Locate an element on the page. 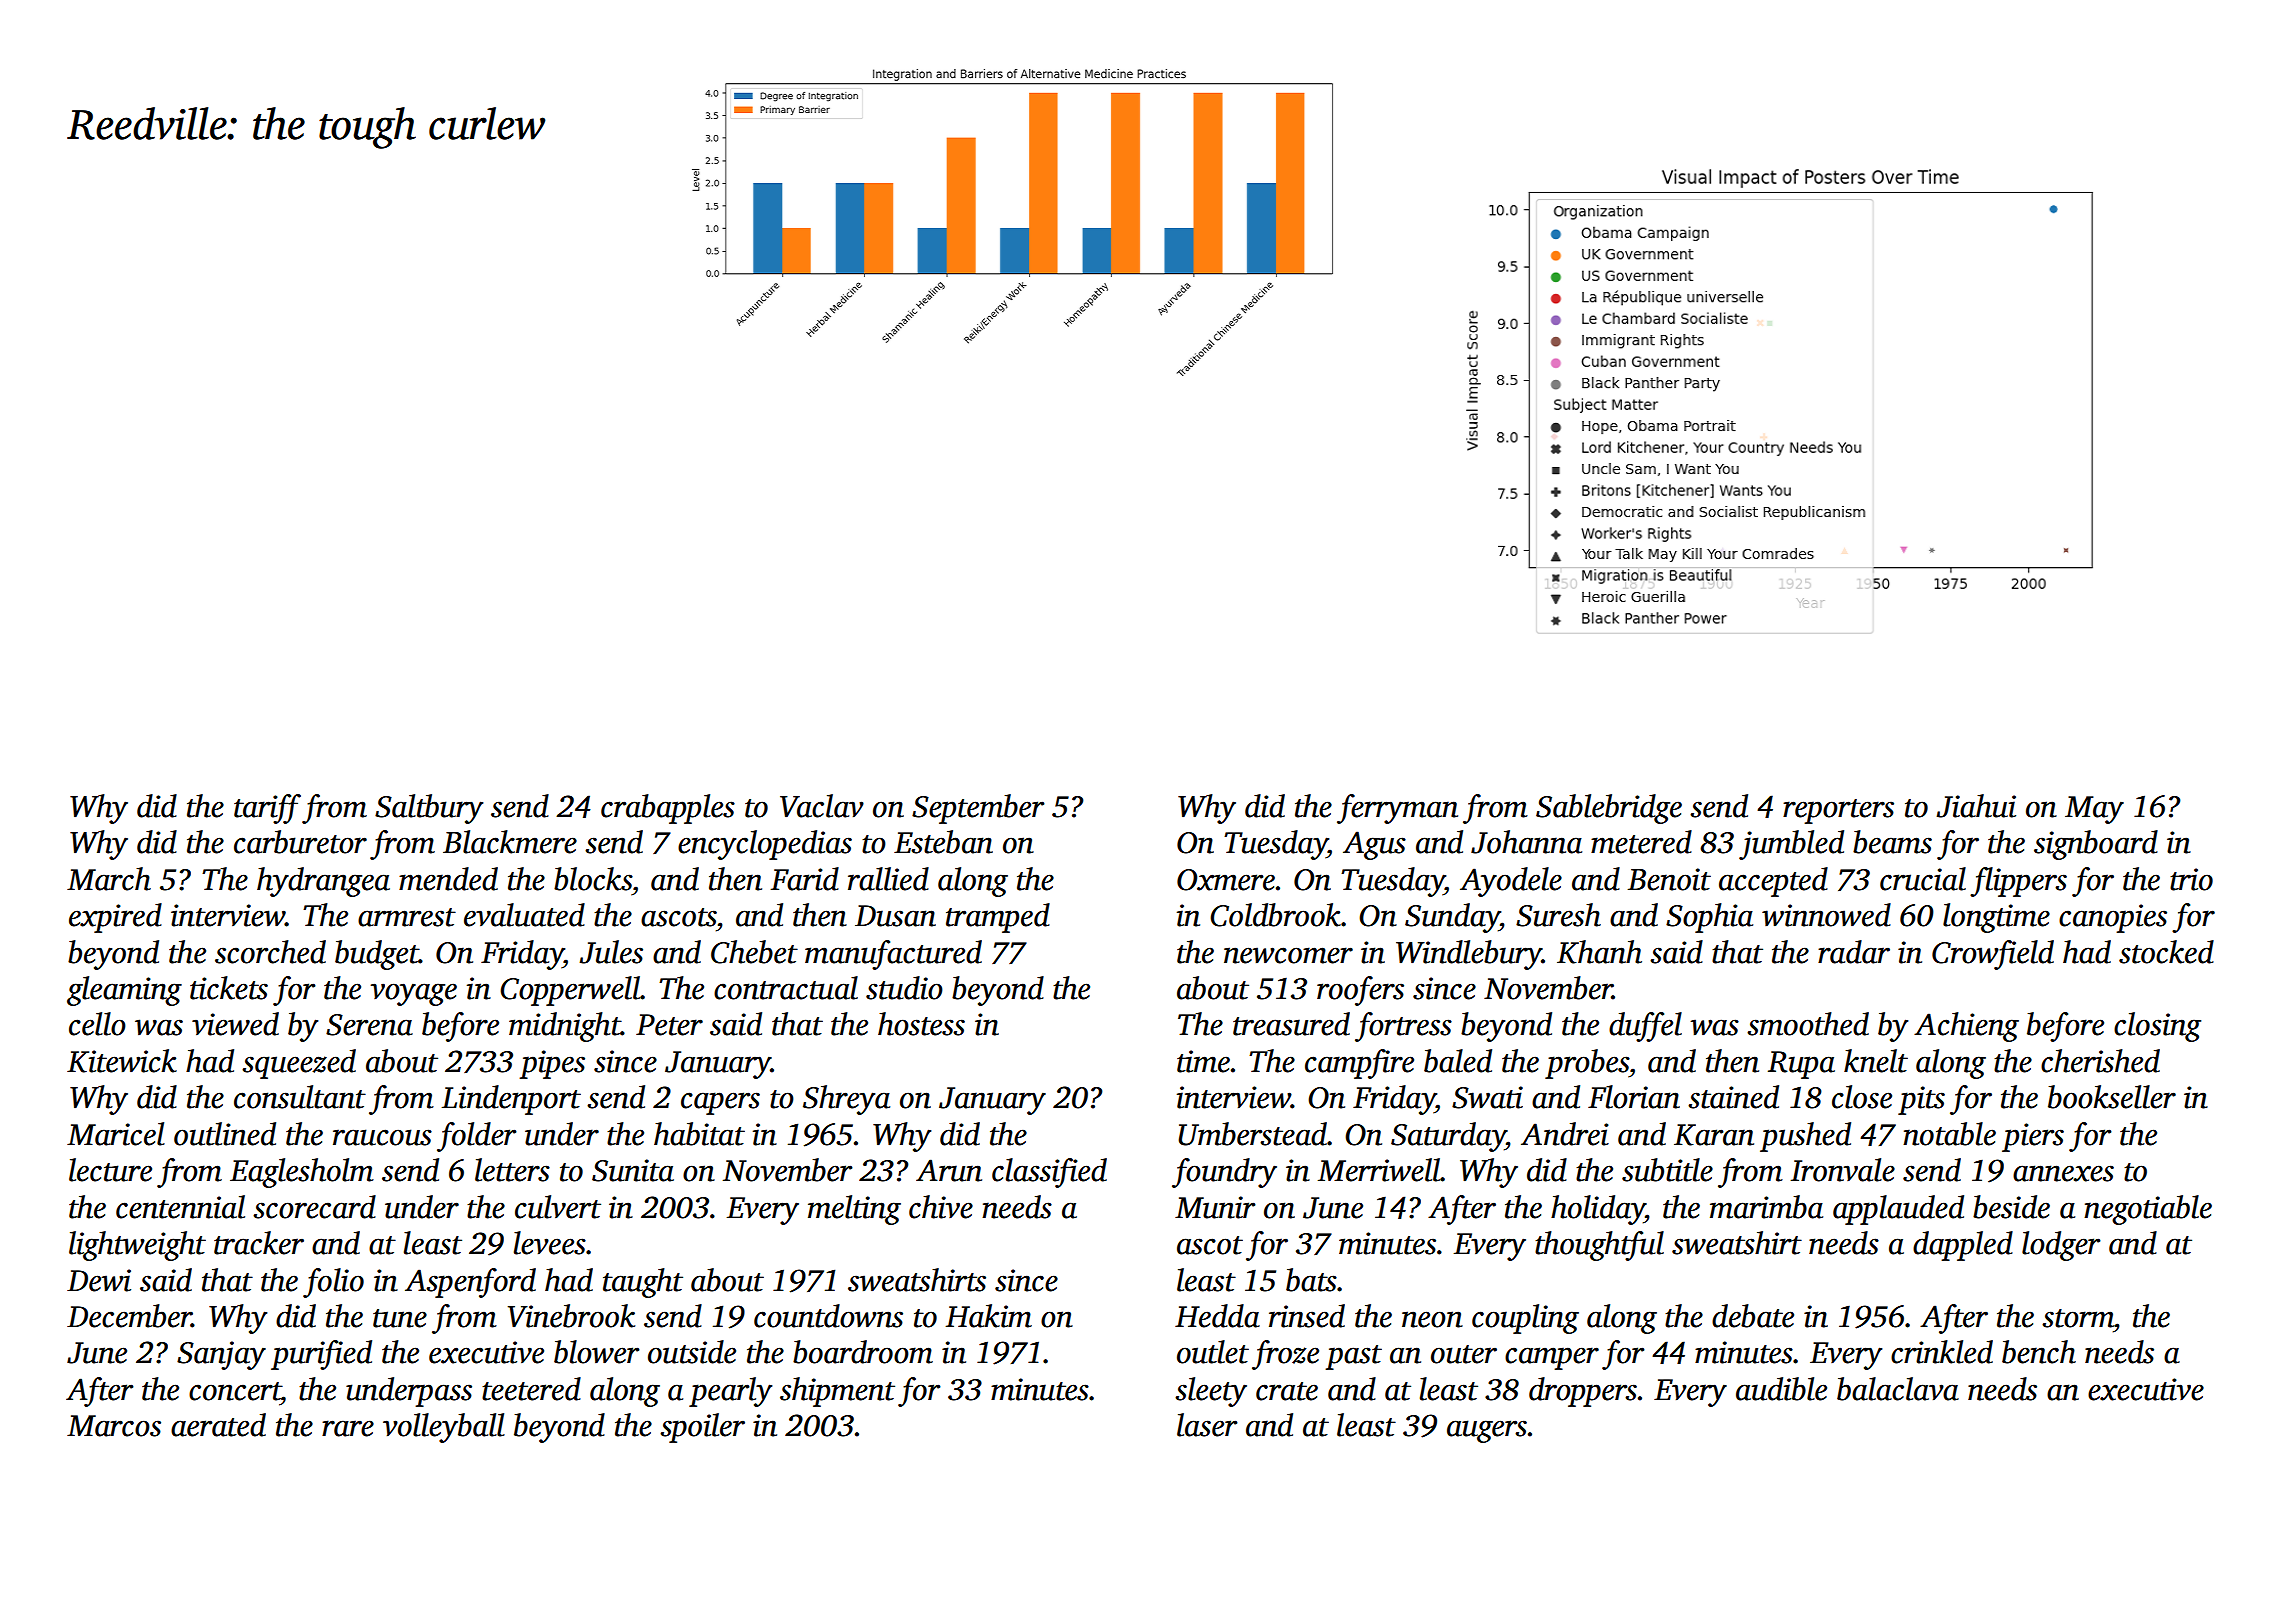 The image size is (2292, 1620). aerated is located at coordinates (218, 1425).
